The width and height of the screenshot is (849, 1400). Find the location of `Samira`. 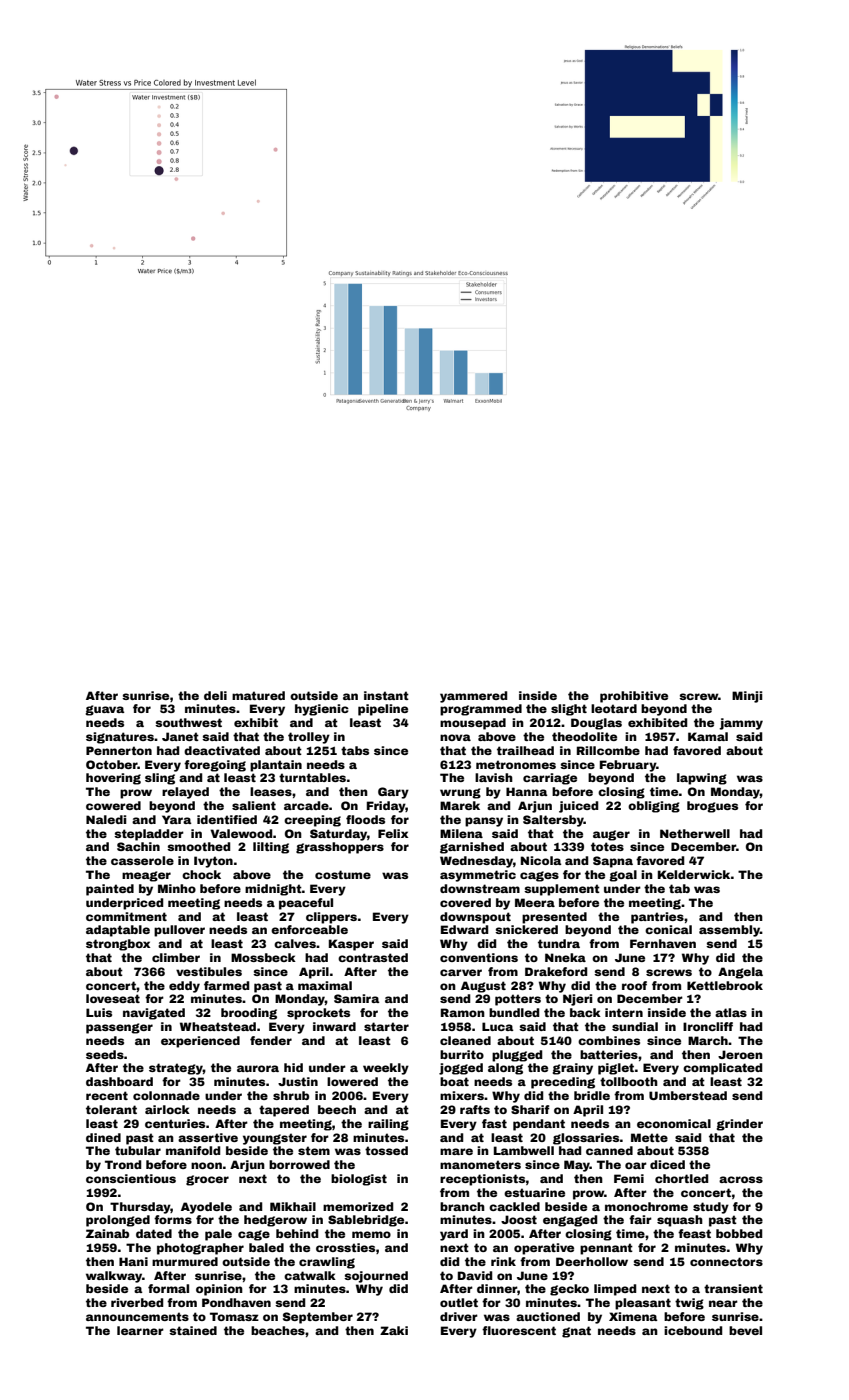

Samira is located at coordinates (356, 998).
